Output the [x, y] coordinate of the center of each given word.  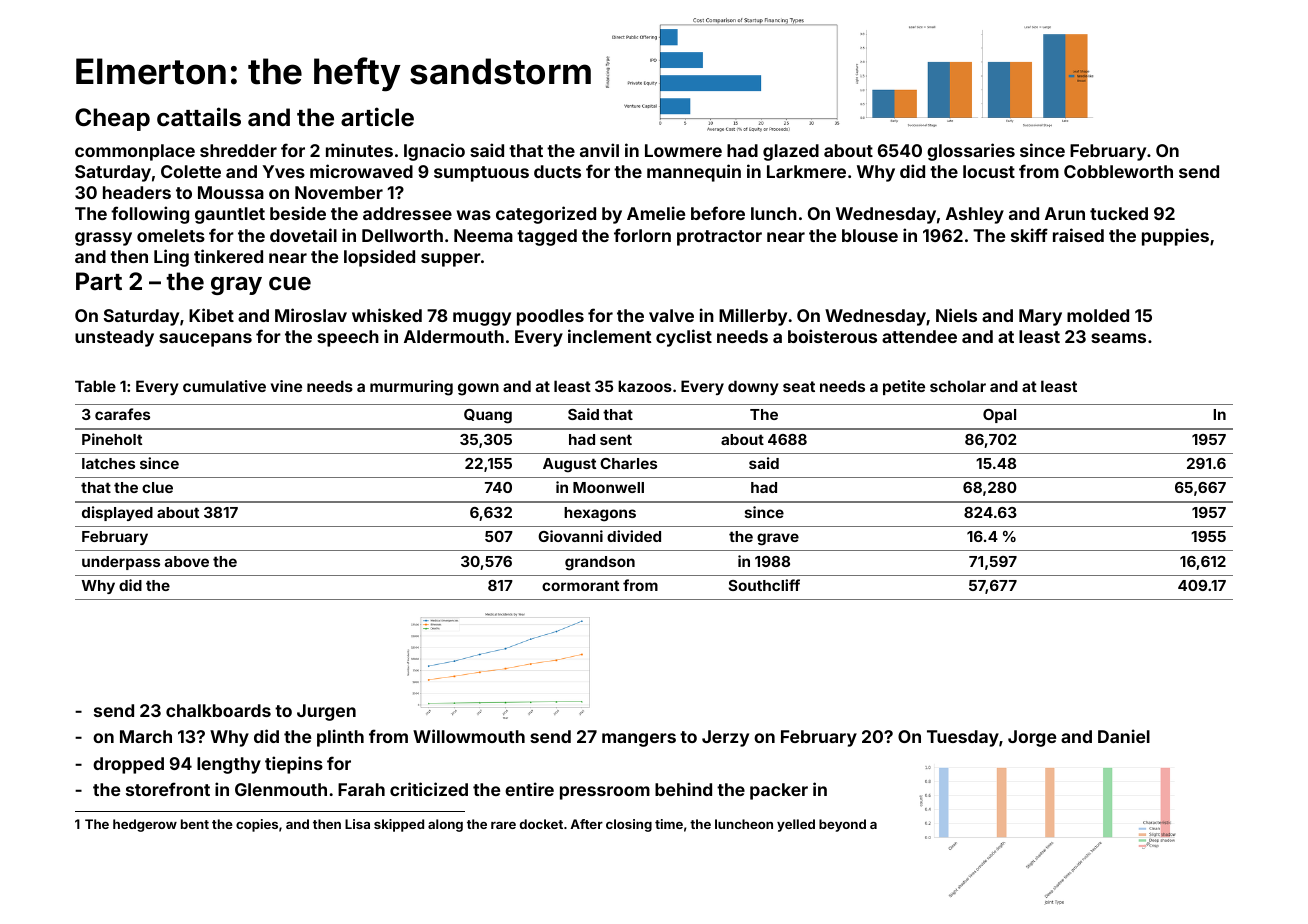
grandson [600, 563]
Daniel [1124, 736]
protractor [719, 238]
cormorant [580, 585]
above [187, 561]
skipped [399, 825]
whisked [387, 315]
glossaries [971, 152]
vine [286, 386]
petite [904, 387]
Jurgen [326, 712]
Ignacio [434, 152]
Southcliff [764, 585]
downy [753, 387]
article [377, 117]
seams [1118, 338]
